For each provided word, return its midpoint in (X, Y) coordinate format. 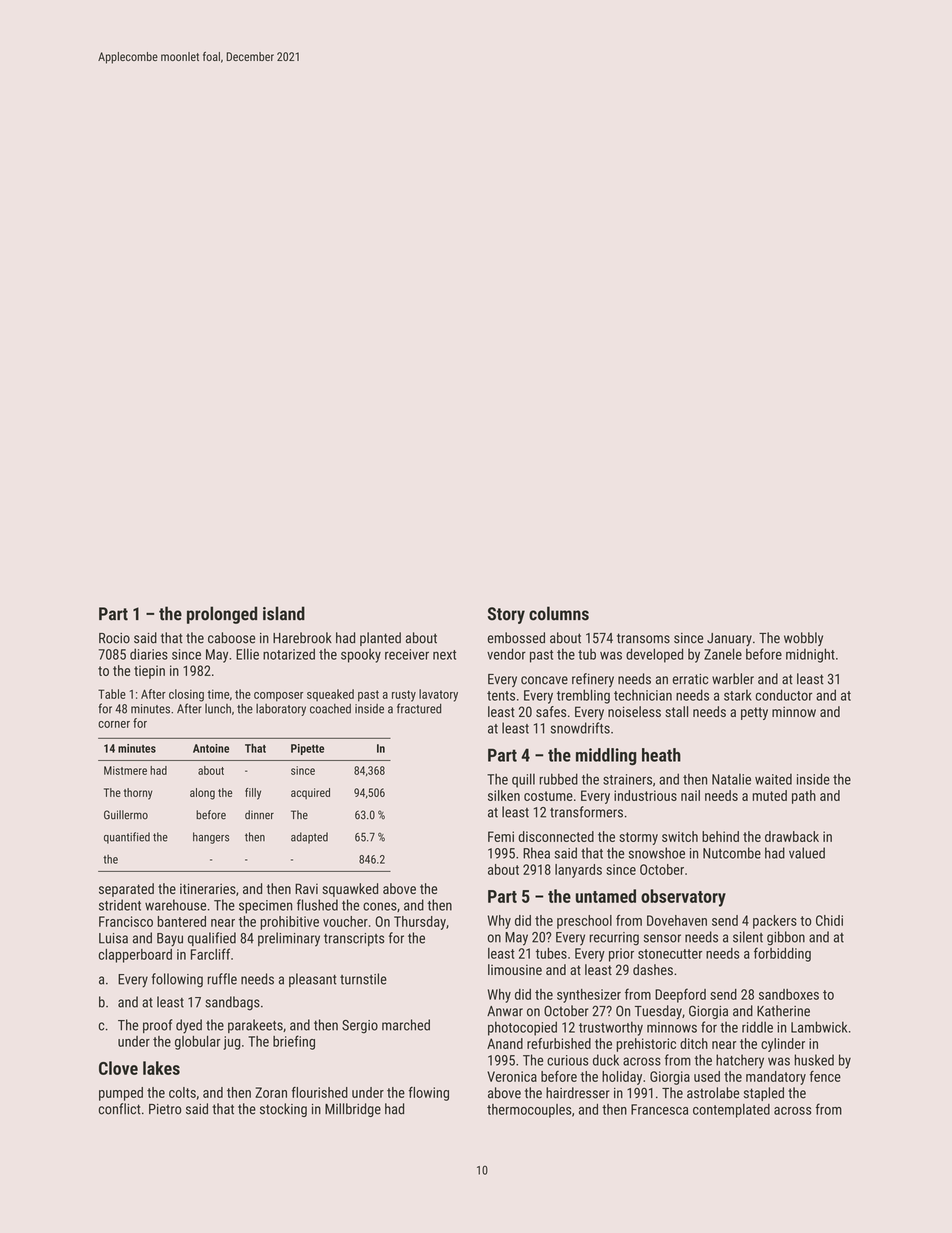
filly (253, 794)
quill (523, 780)
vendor (506, 654)
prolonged (222, 615)
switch (680, 836)
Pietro (165, 1109)
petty (754, 713)
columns (559, 613)
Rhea (536, 853)
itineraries (208, 888)
